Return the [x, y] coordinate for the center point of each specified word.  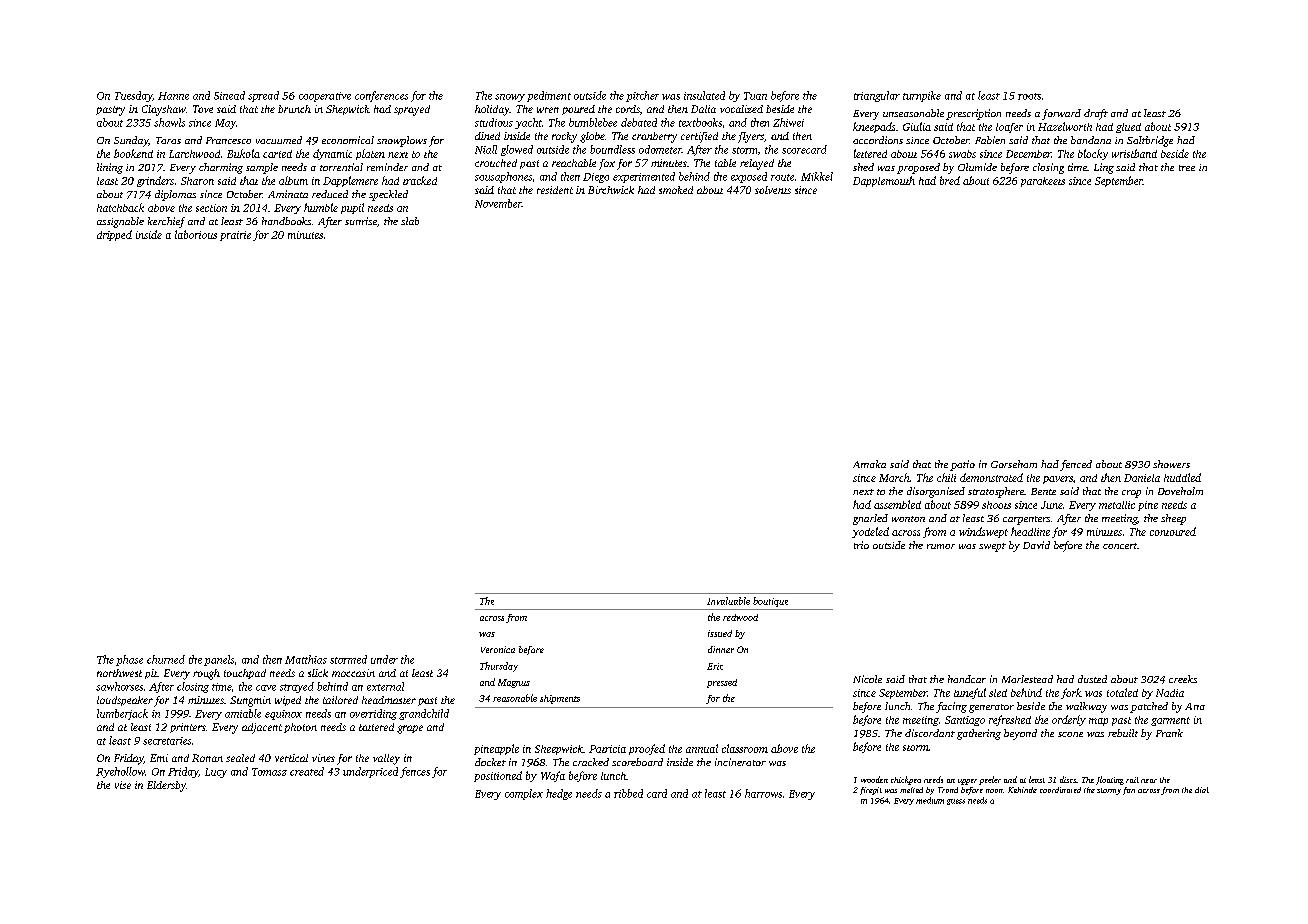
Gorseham [1014, 464]
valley [386, 759]
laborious [196, 234]
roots [1029, 96]
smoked [676, 190]
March [894, 477]
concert [1120, 546]
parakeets [1043, 182]
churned [166, 659]
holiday [492, 110]
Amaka [869, 464]
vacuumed [279, 140]
